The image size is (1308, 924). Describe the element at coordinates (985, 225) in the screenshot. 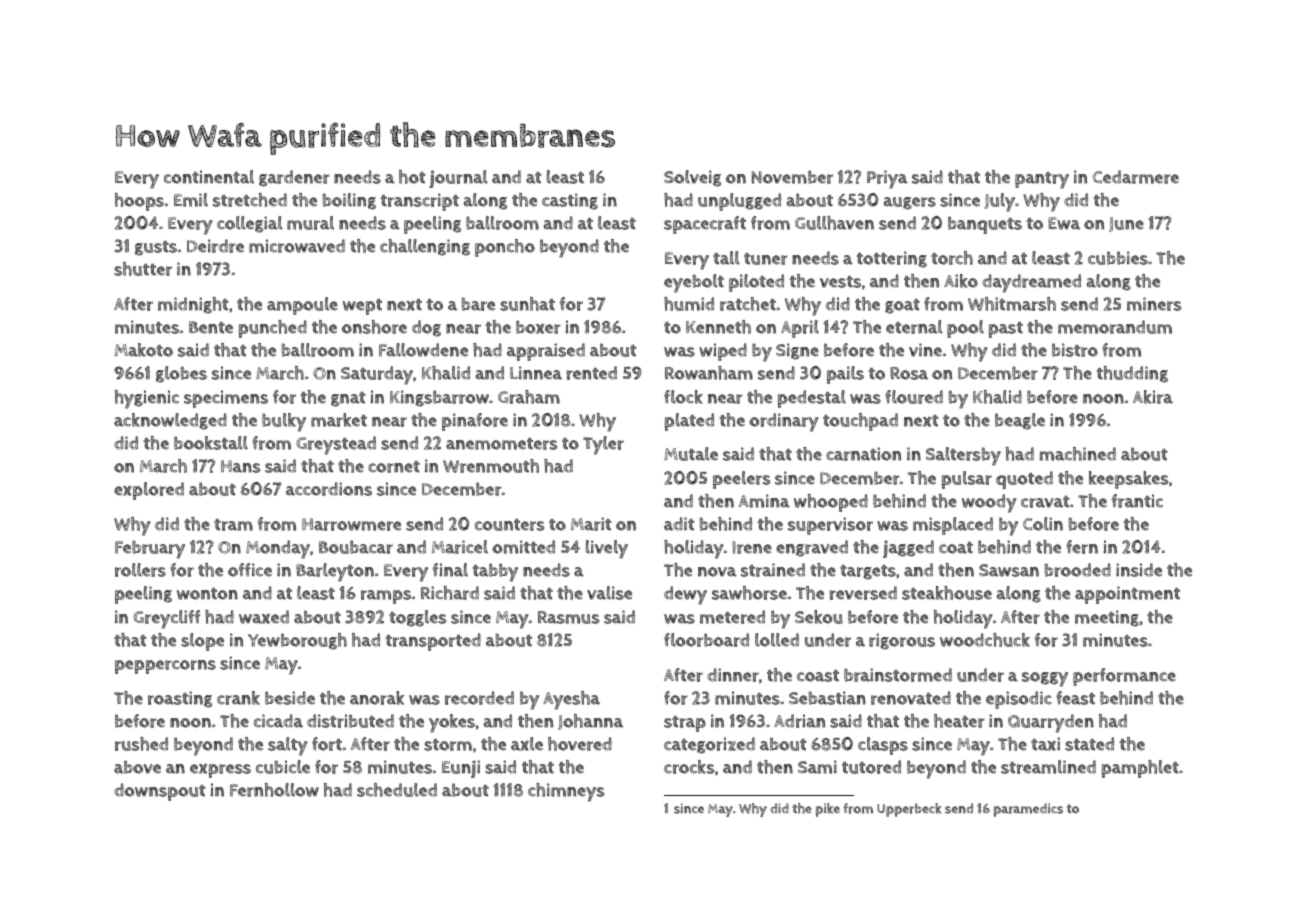

I see `banquets` at that location.
